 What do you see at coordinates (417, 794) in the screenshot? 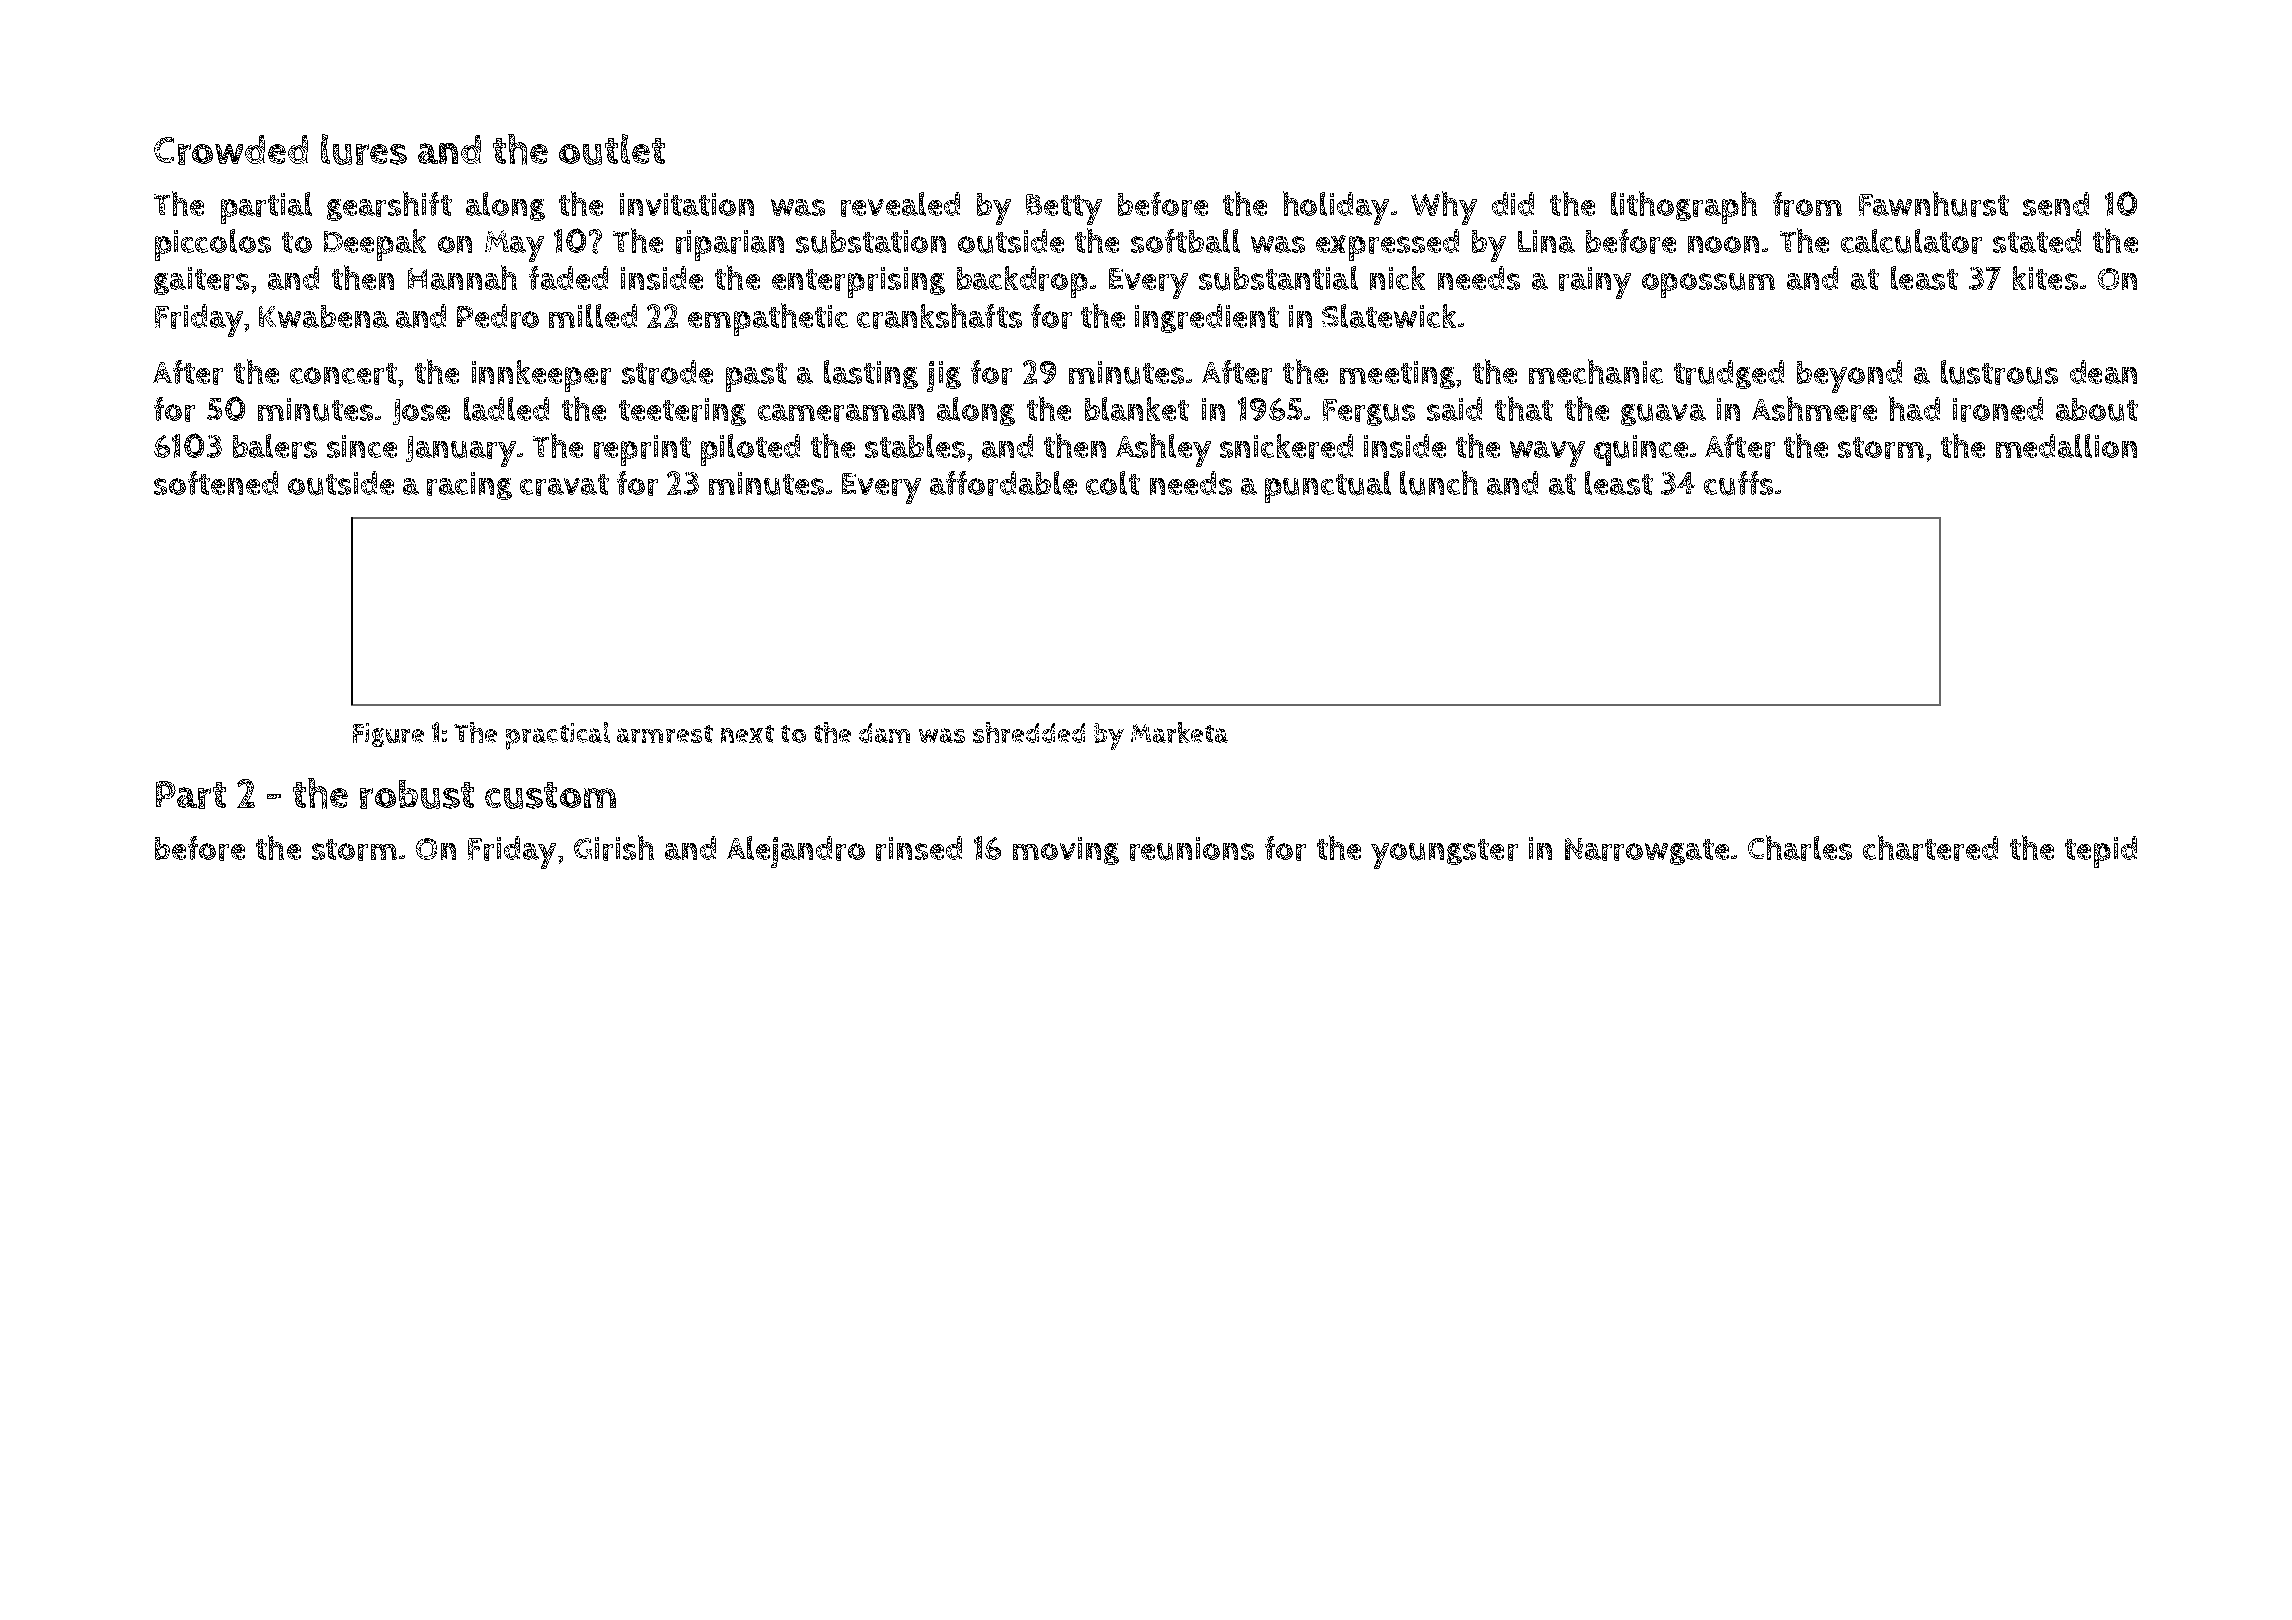
I see `robust` at bounding box center [417, 794].
